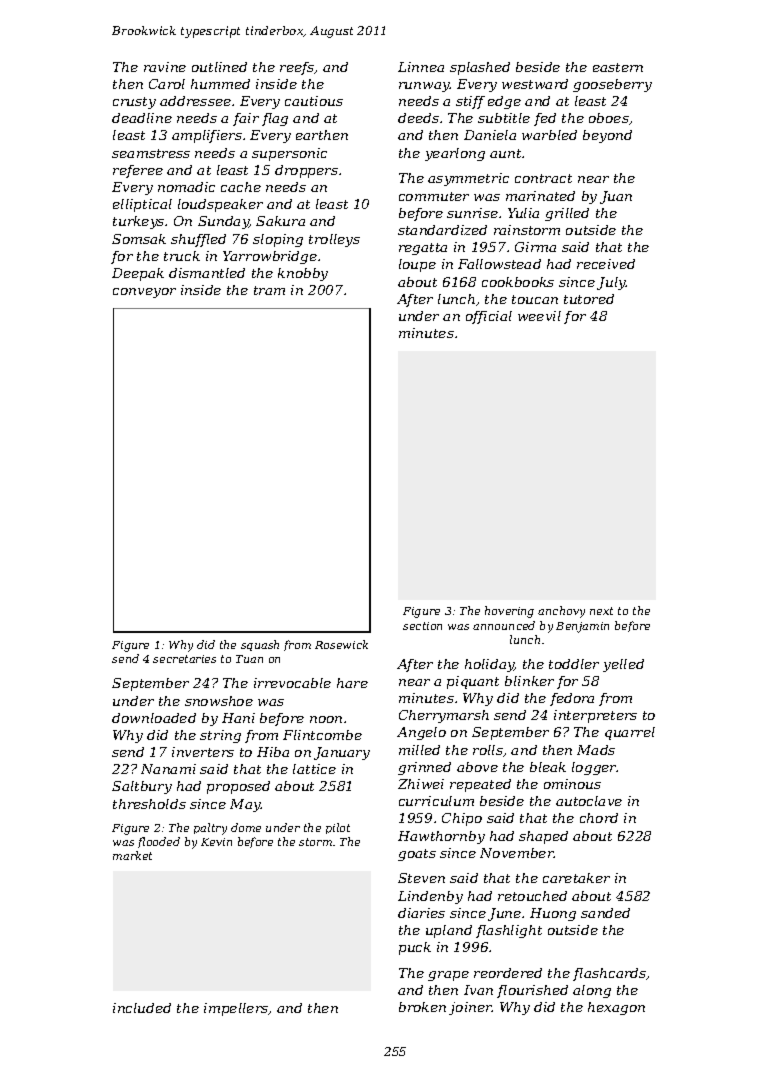 This document has height=1091, width=769. What do you see at coordinates (139, 239) in the document?
I see `Somsak` at bounding box center [139, 239].
